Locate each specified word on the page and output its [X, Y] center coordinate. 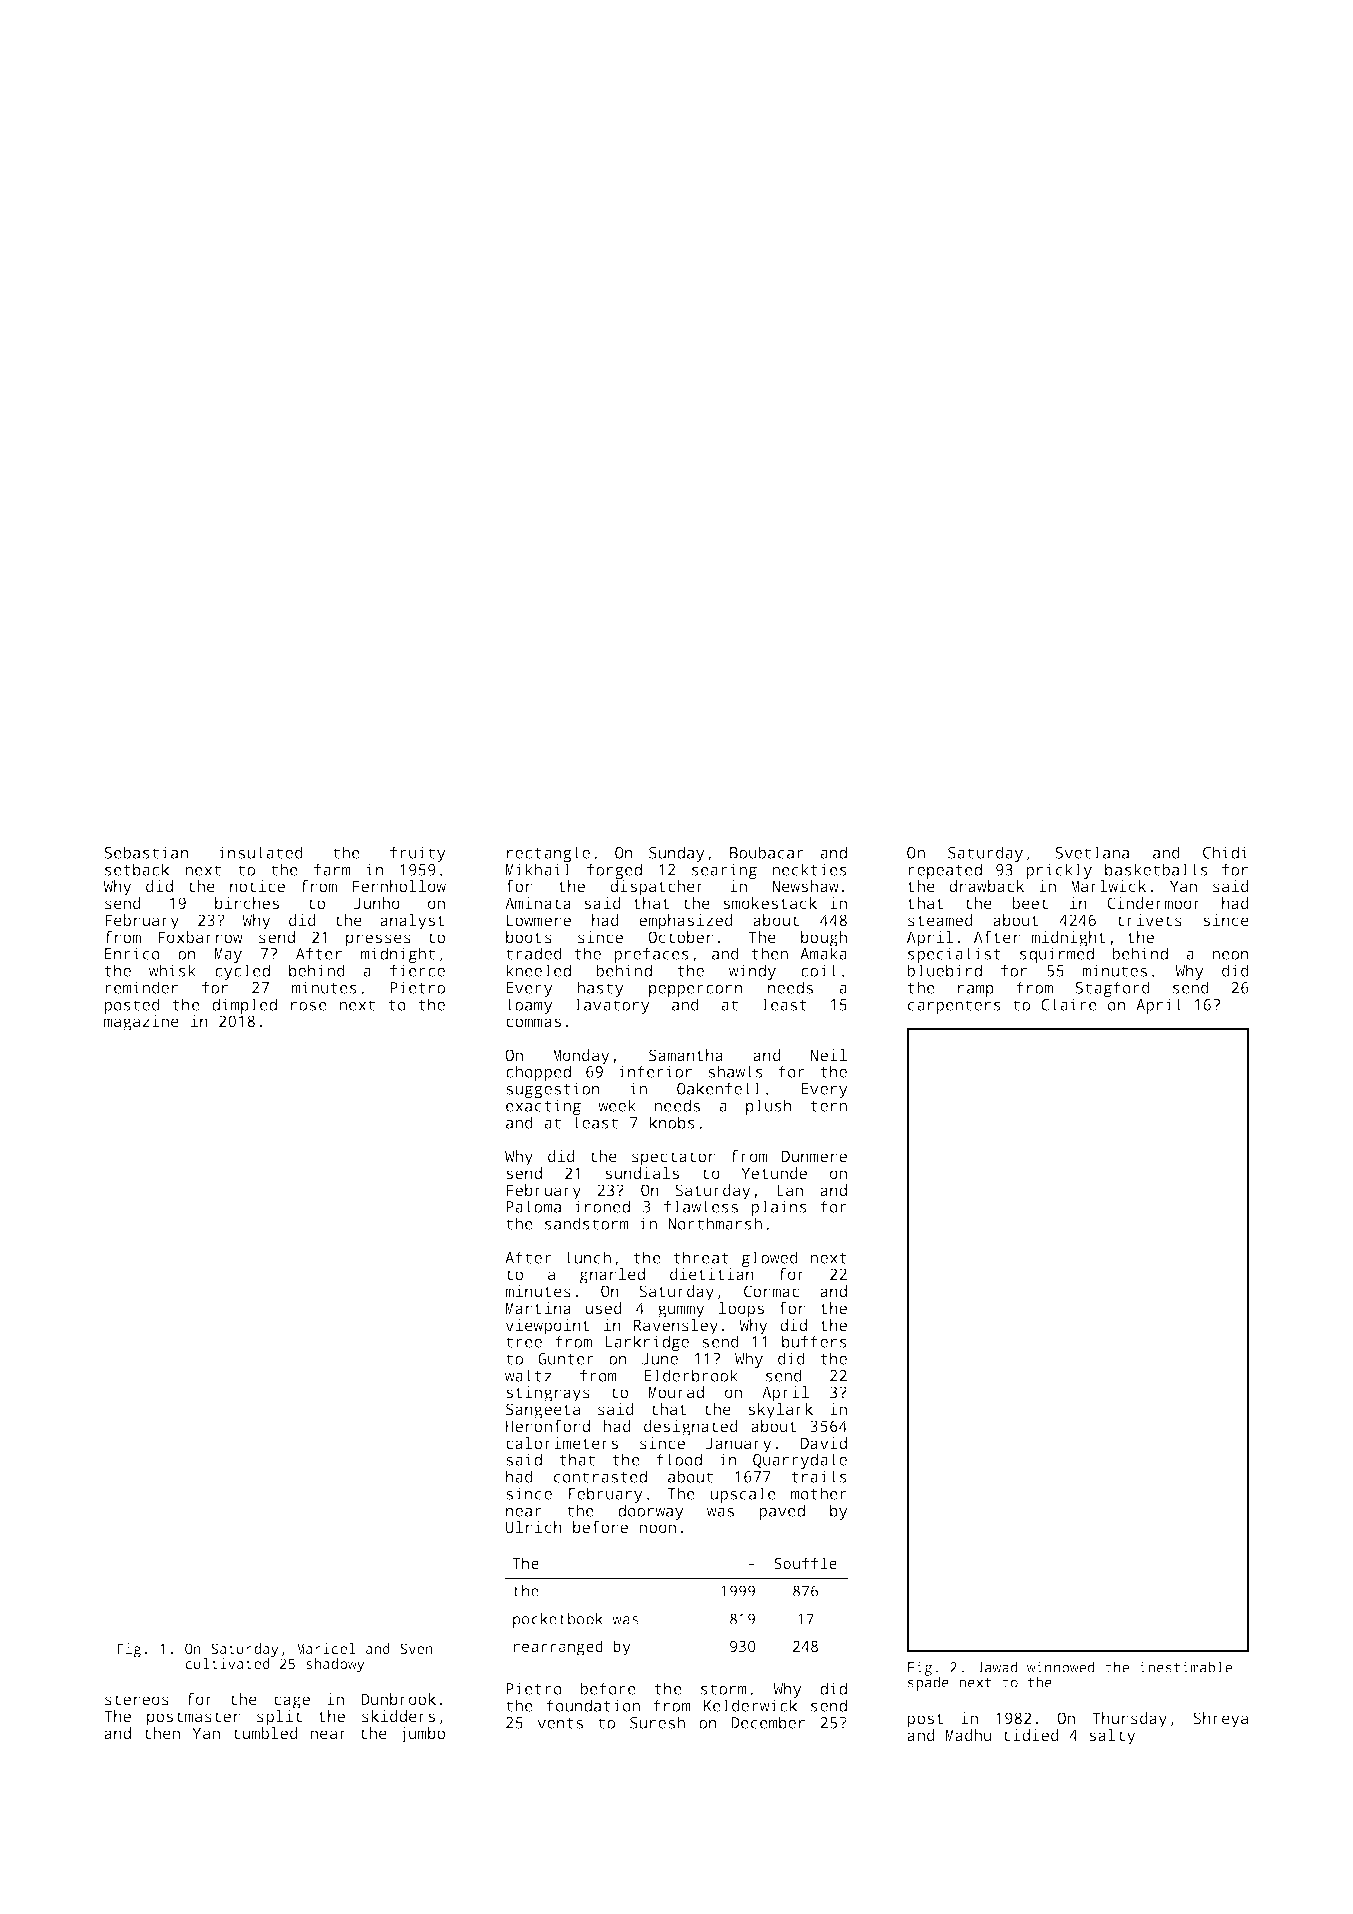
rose [309, 1006]
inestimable [1186, 1667]
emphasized [686, 922]
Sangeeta [543, 1411]
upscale [743, 1495]
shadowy [335, 1665]
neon [1230, 955]
